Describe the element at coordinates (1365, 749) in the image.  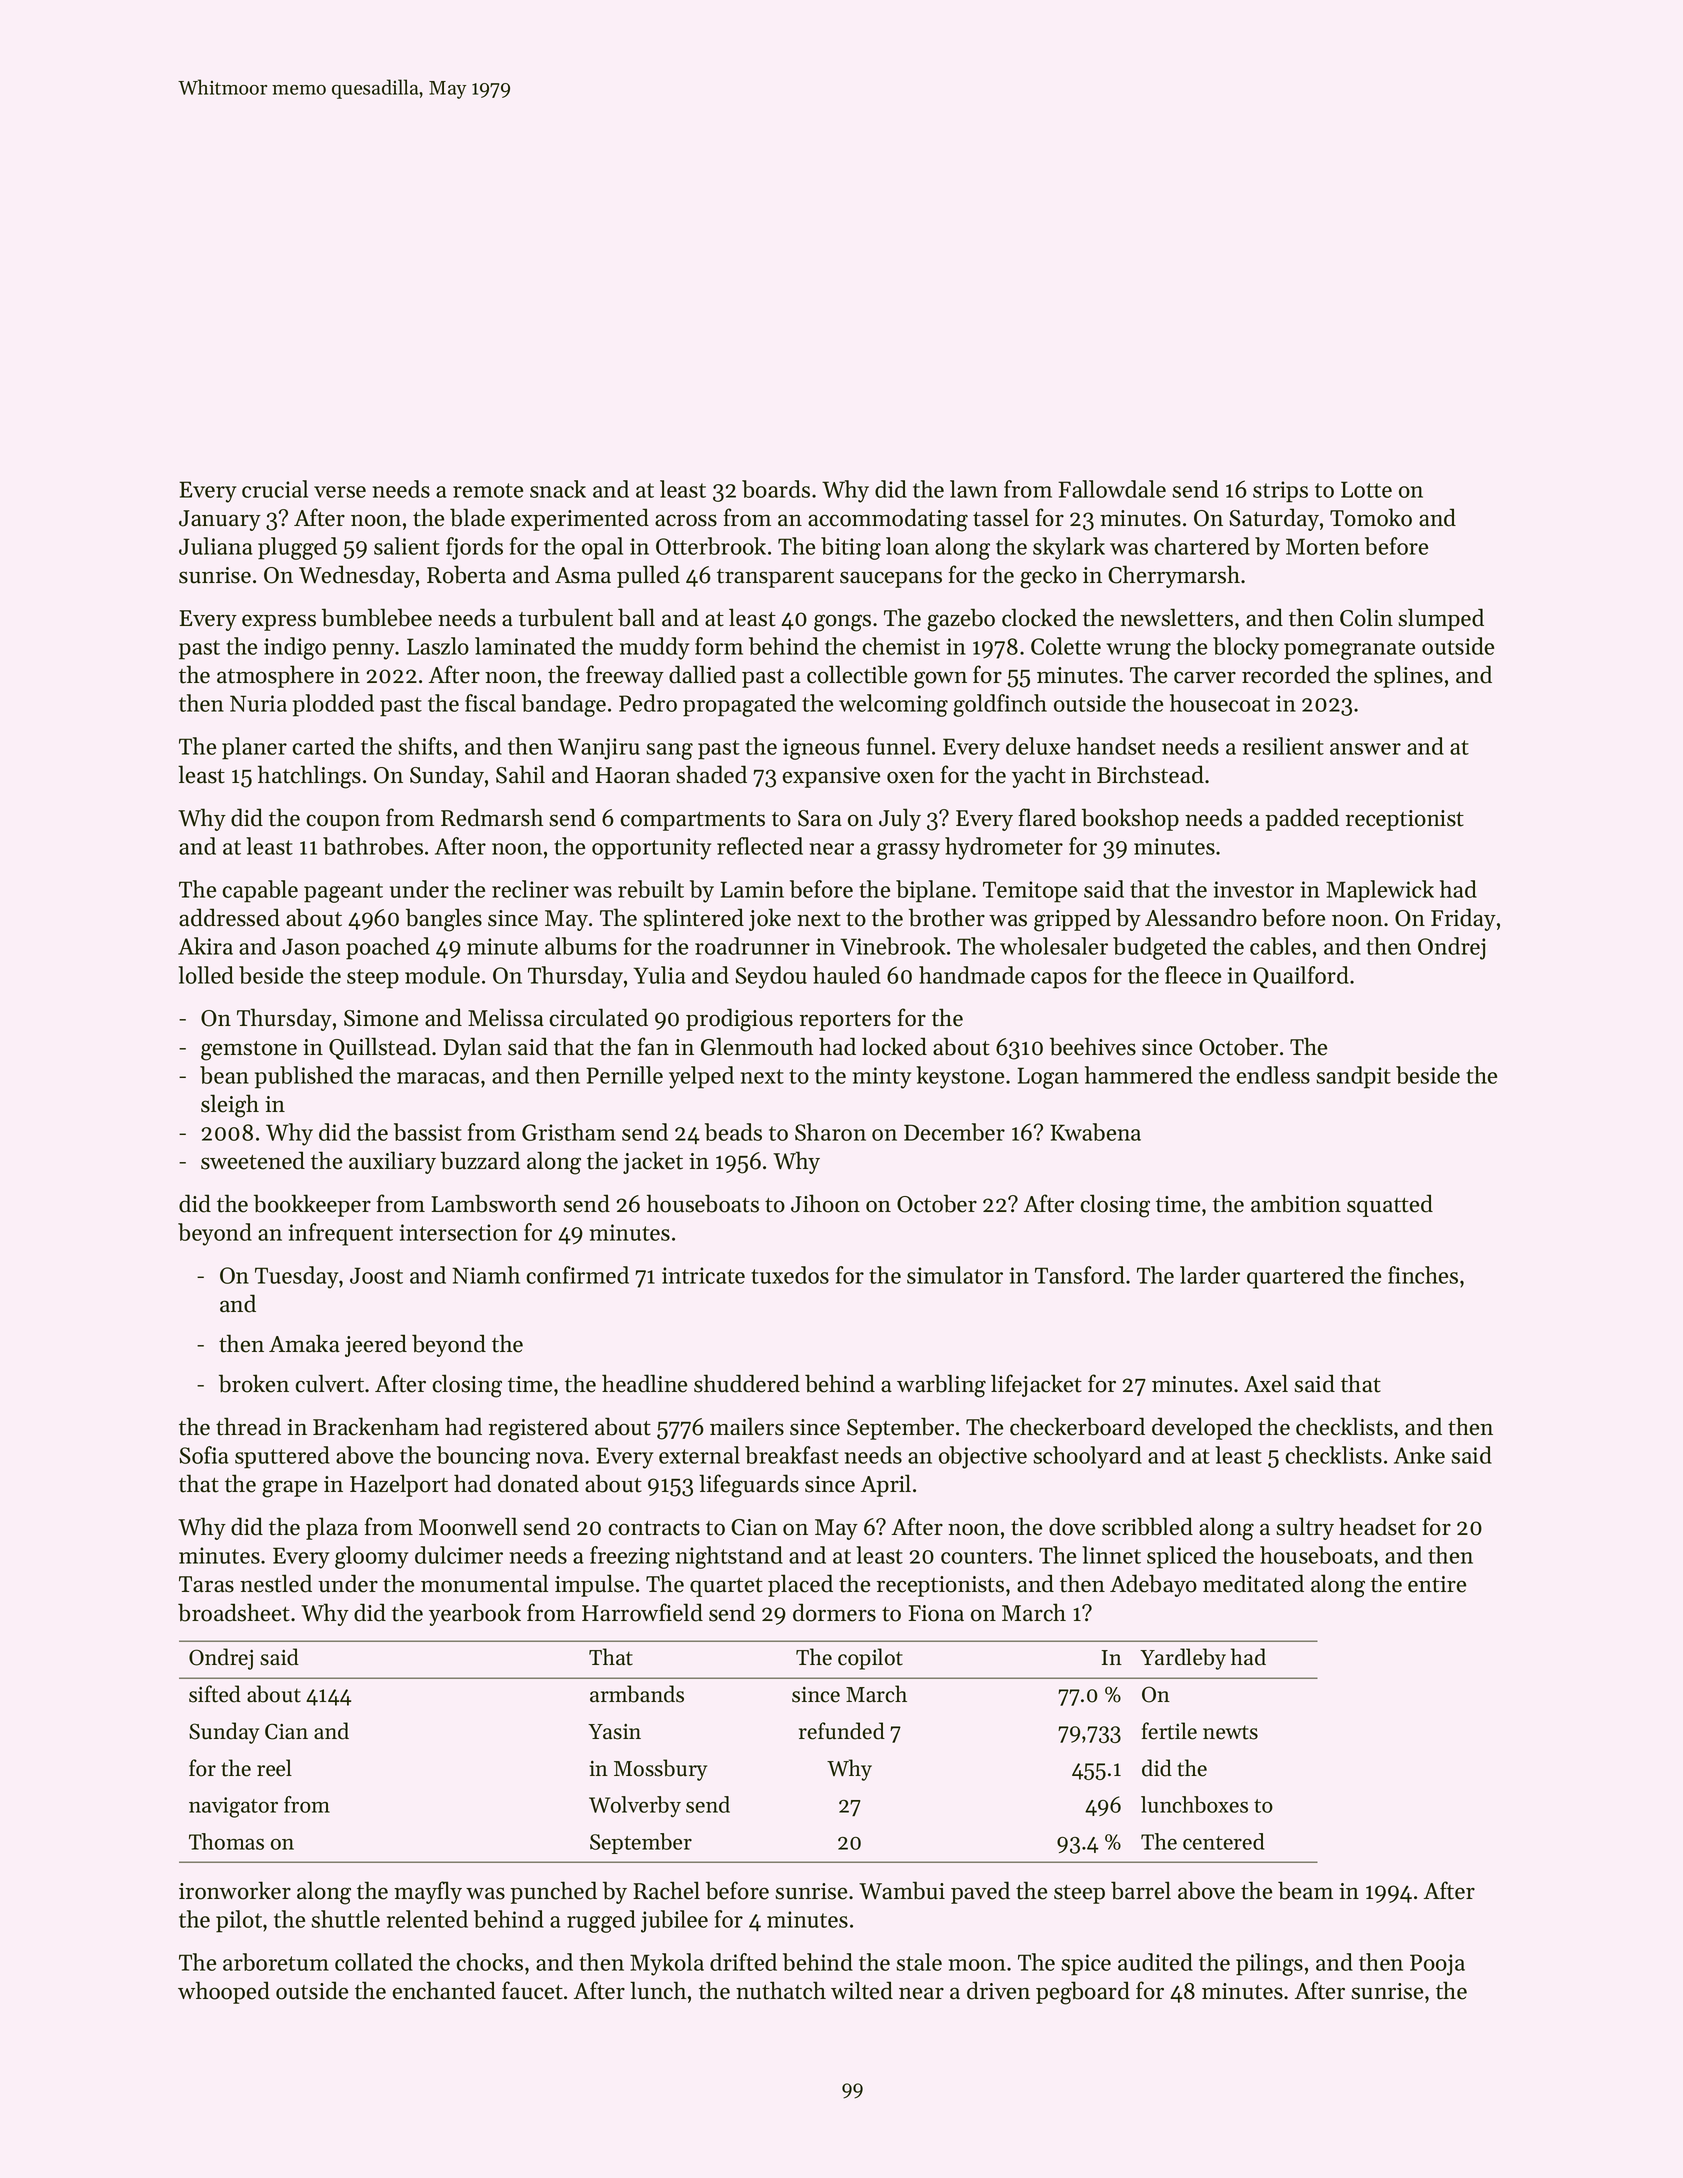
I see `answer` at that location.
